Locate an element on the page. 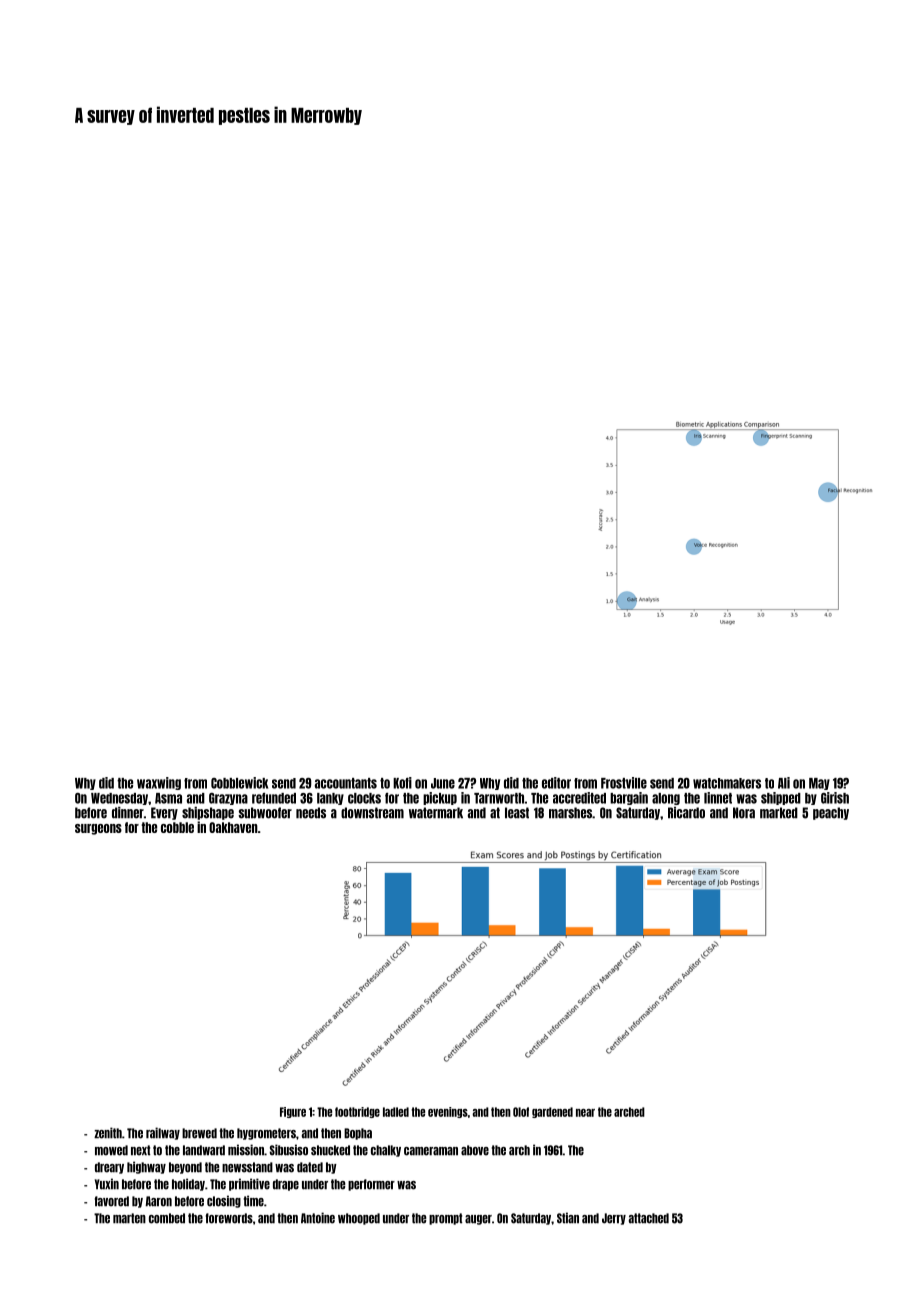 This page has width=924, height=1308. least is located at coordinates (517, 813).
